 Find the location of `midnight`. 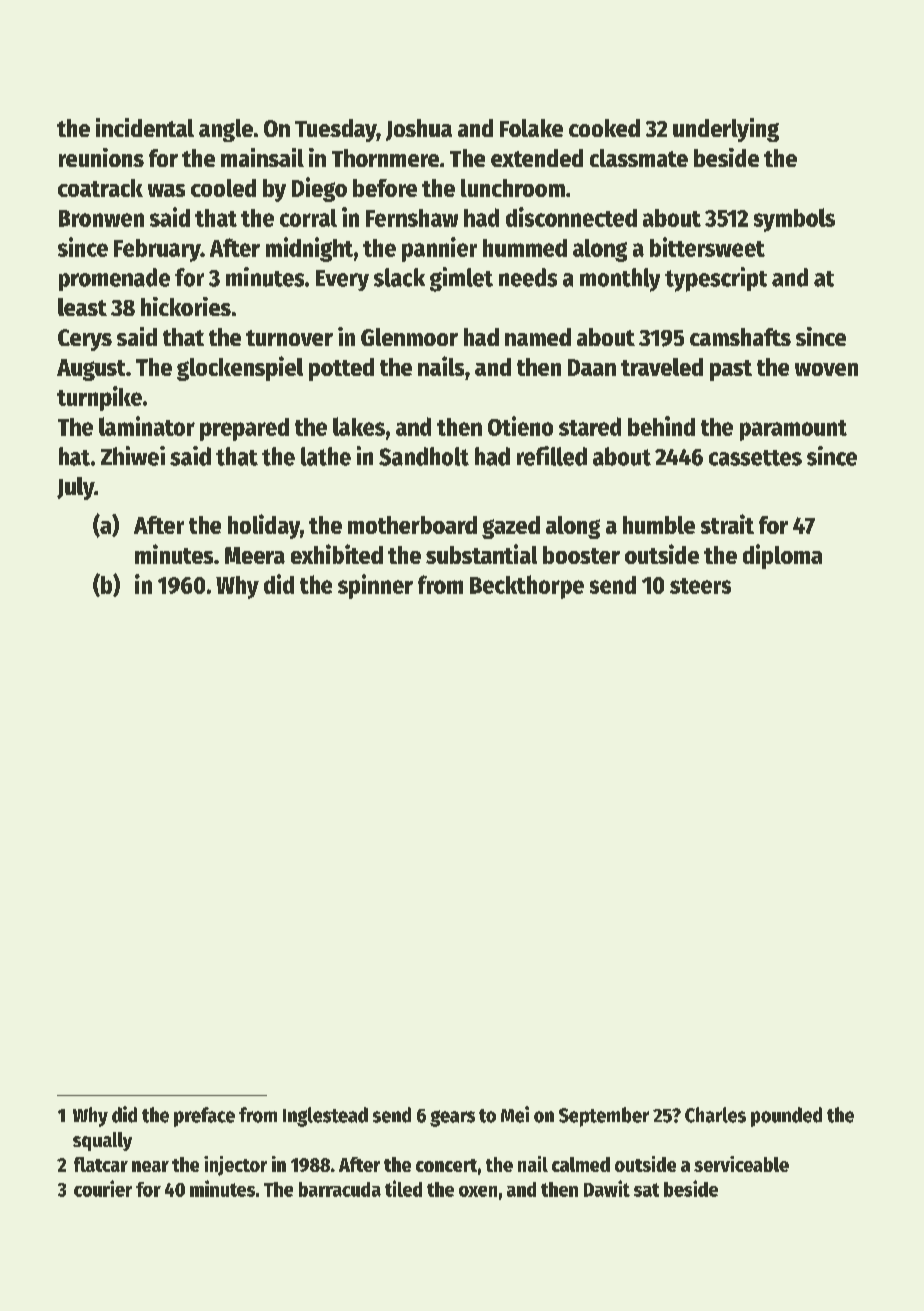

midnight is located at coordinates (309, 249).
